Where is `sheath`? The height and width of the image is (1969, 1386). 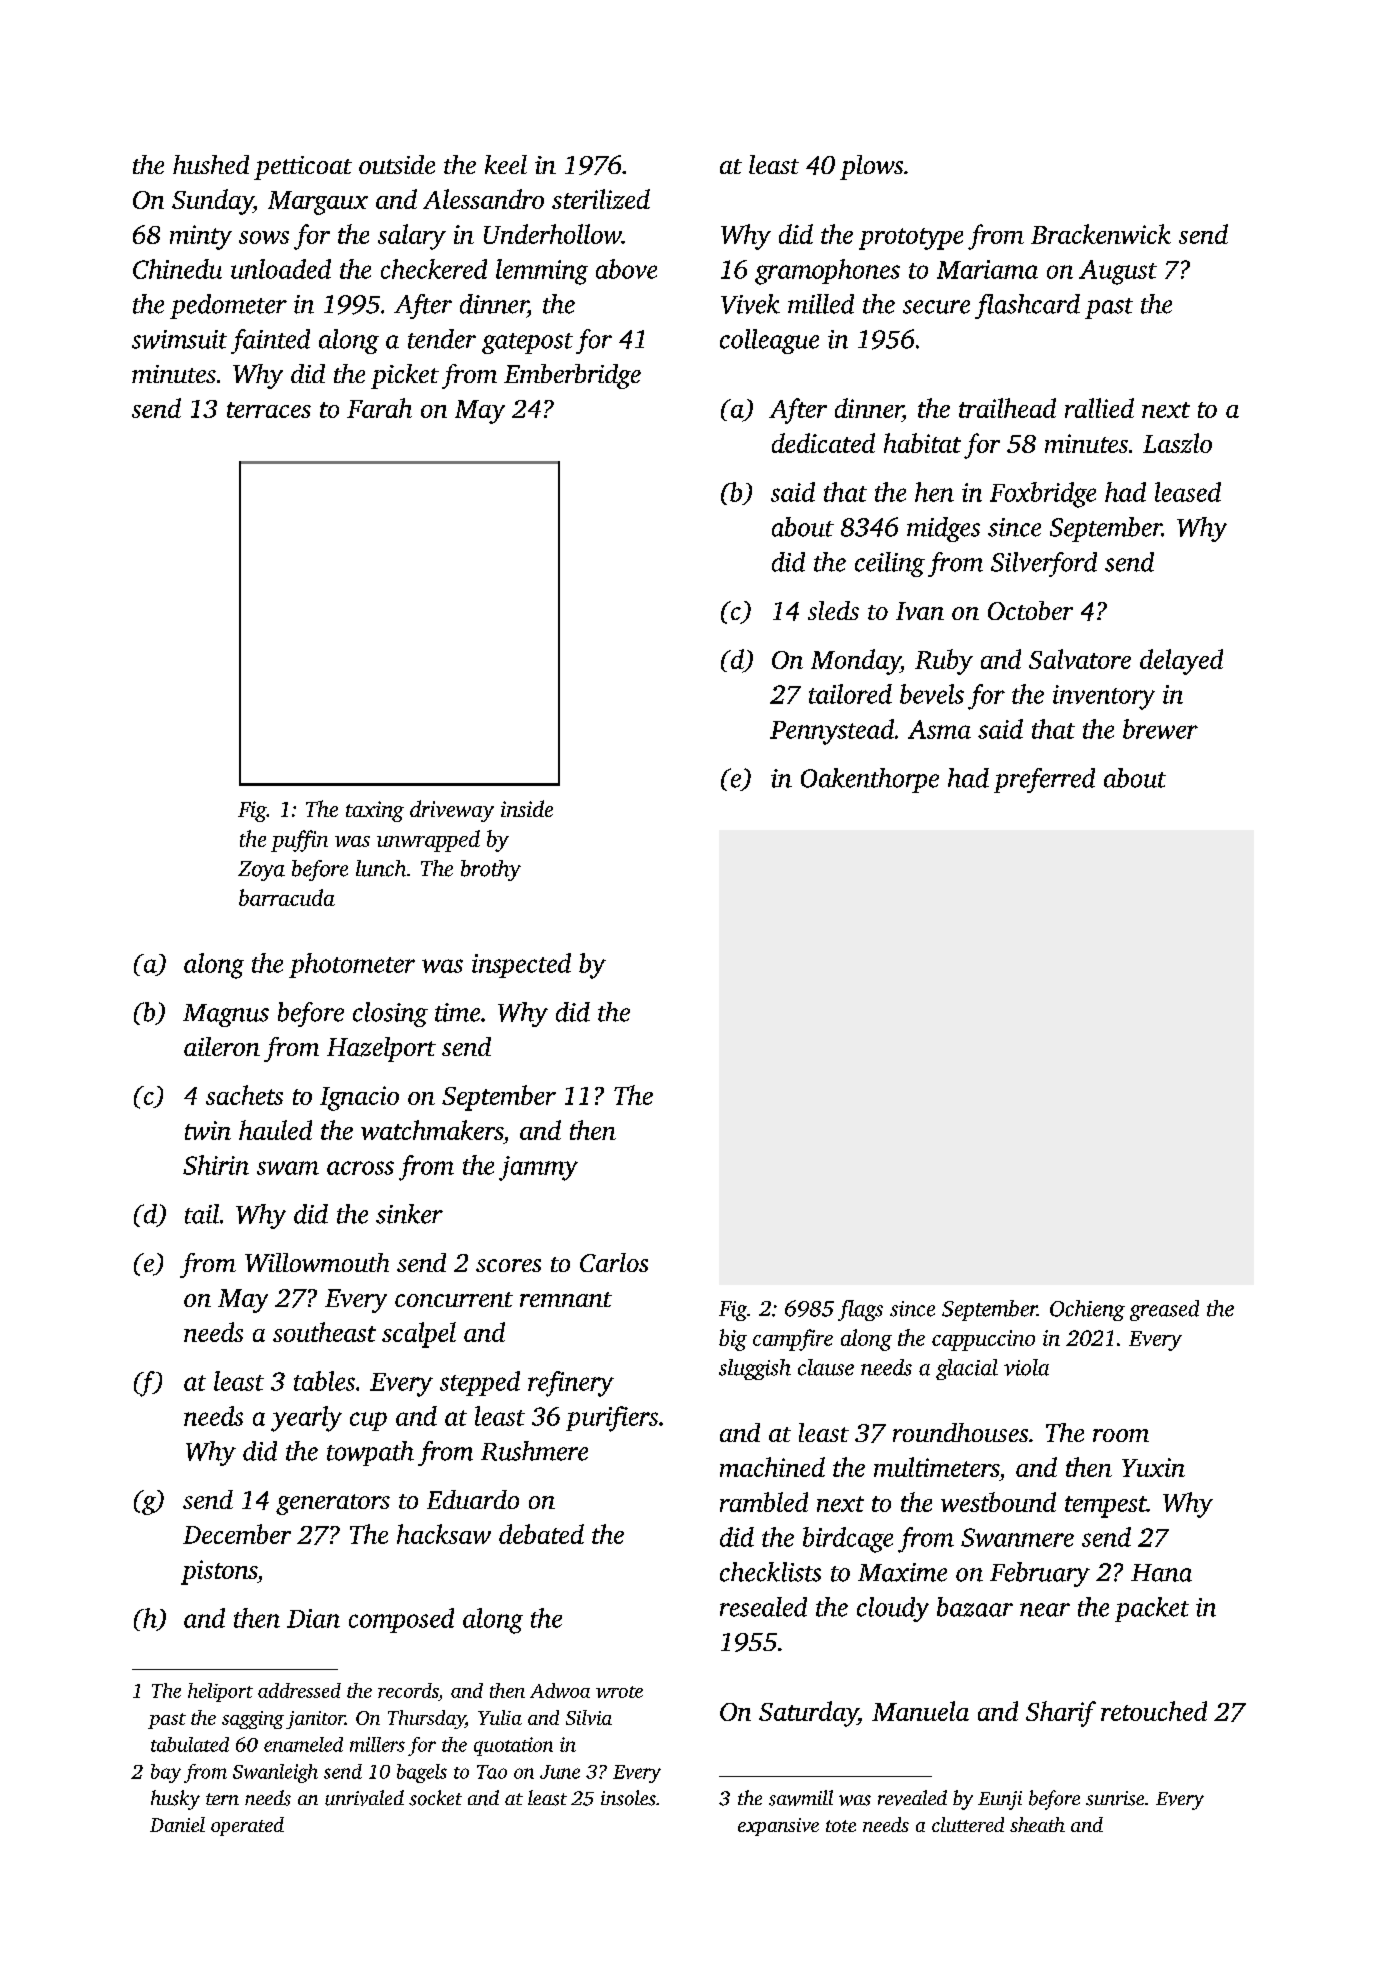
sheath is located at coordinates (1037, 1824).
